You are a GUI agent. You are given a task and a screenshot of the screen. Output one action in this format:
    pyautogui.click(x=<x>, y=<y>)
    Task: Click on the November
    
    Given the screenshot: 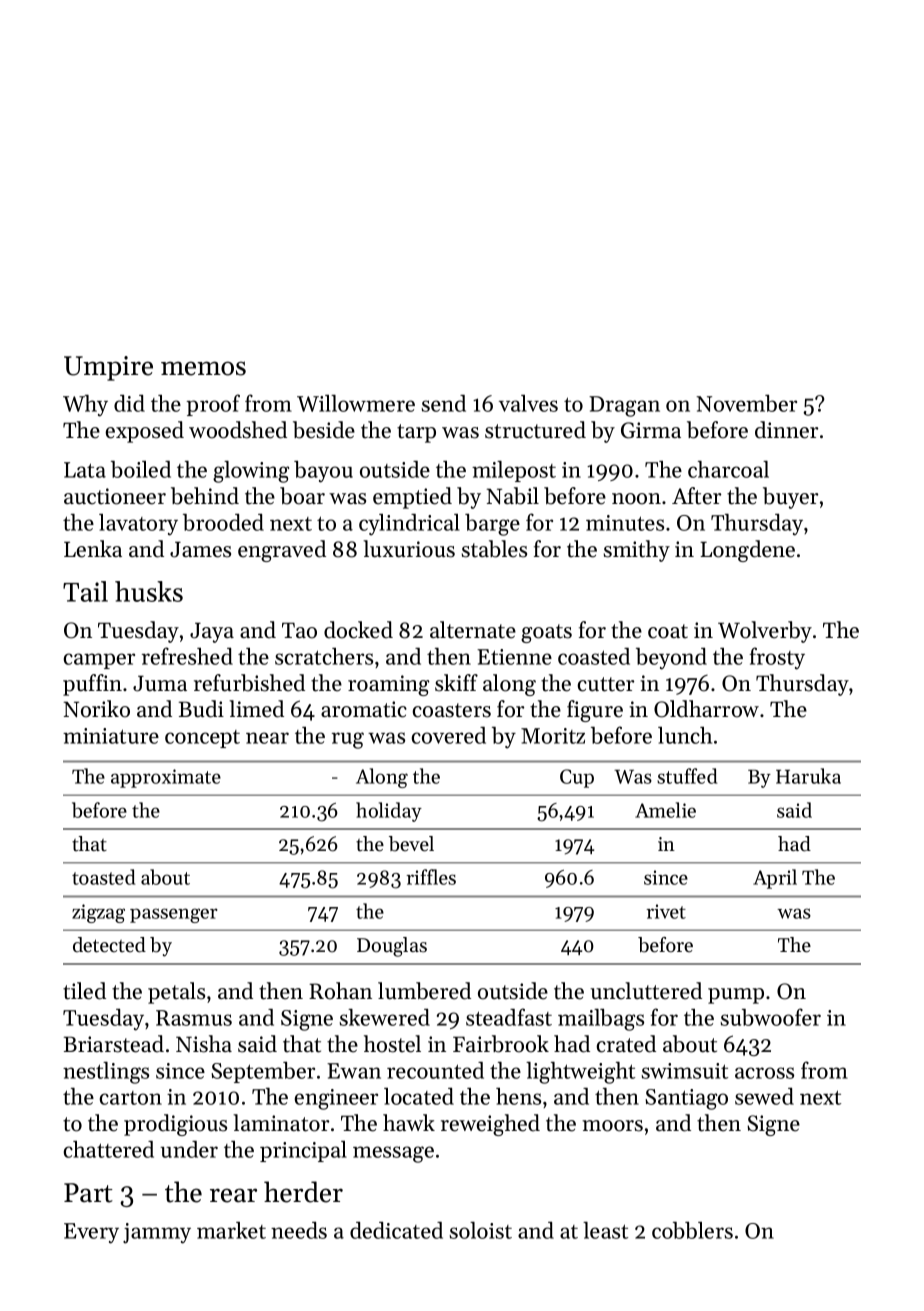 What is the action you would take?
    pyautogui.click(x=746, y=403)
